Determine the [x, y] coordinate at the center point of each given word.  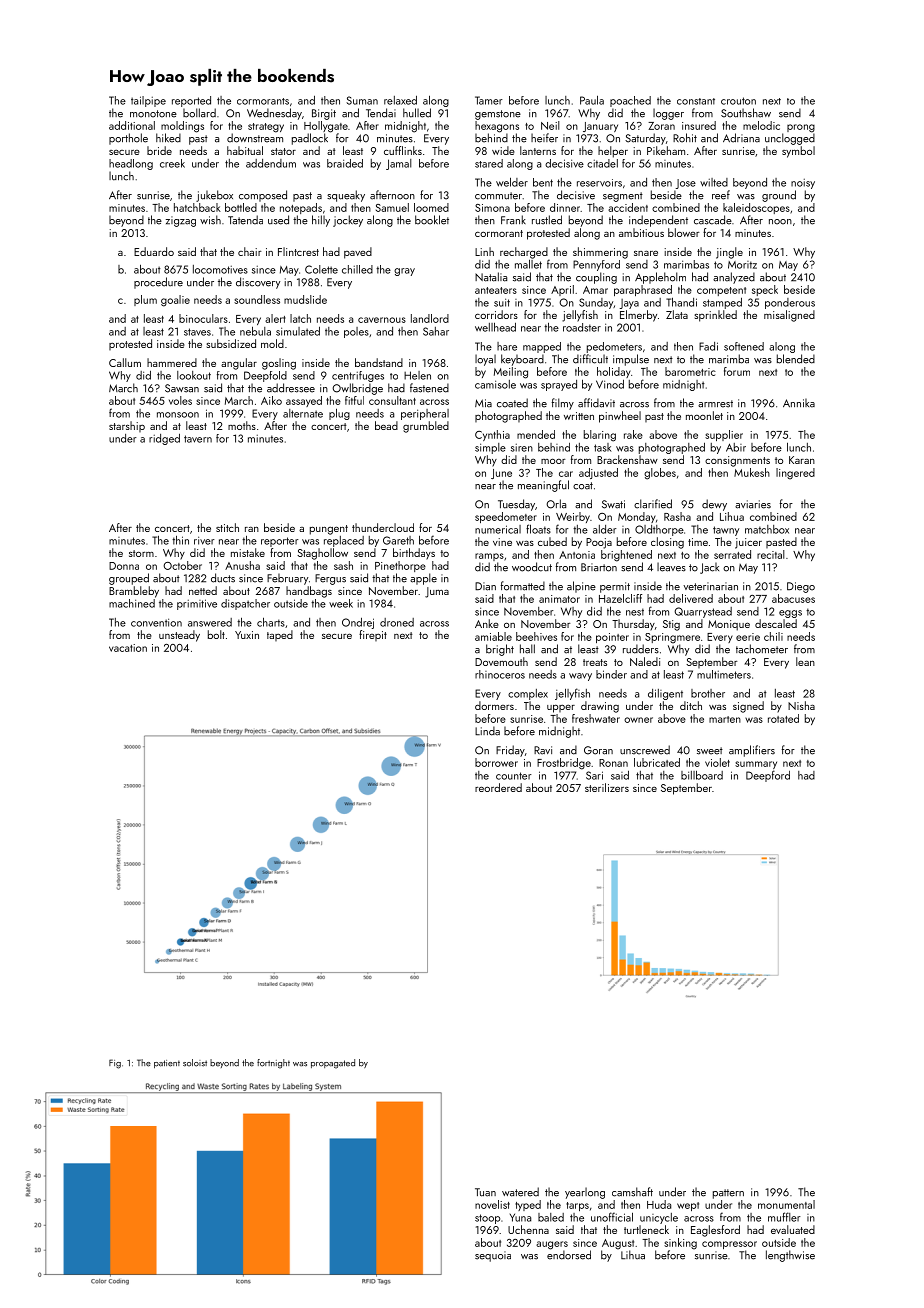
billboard [702, 775]
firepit [373, 635]
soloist [195, 1063]
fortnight [273, 1064]
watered [520, 1192]
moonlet [704, 415]
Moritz [742, 265]
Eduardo [154, 251]
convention [156, 622]
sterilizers [607, 787]
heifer [544, 138]
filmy [562, 404]
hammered [172, 362]
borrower [496, 762]
